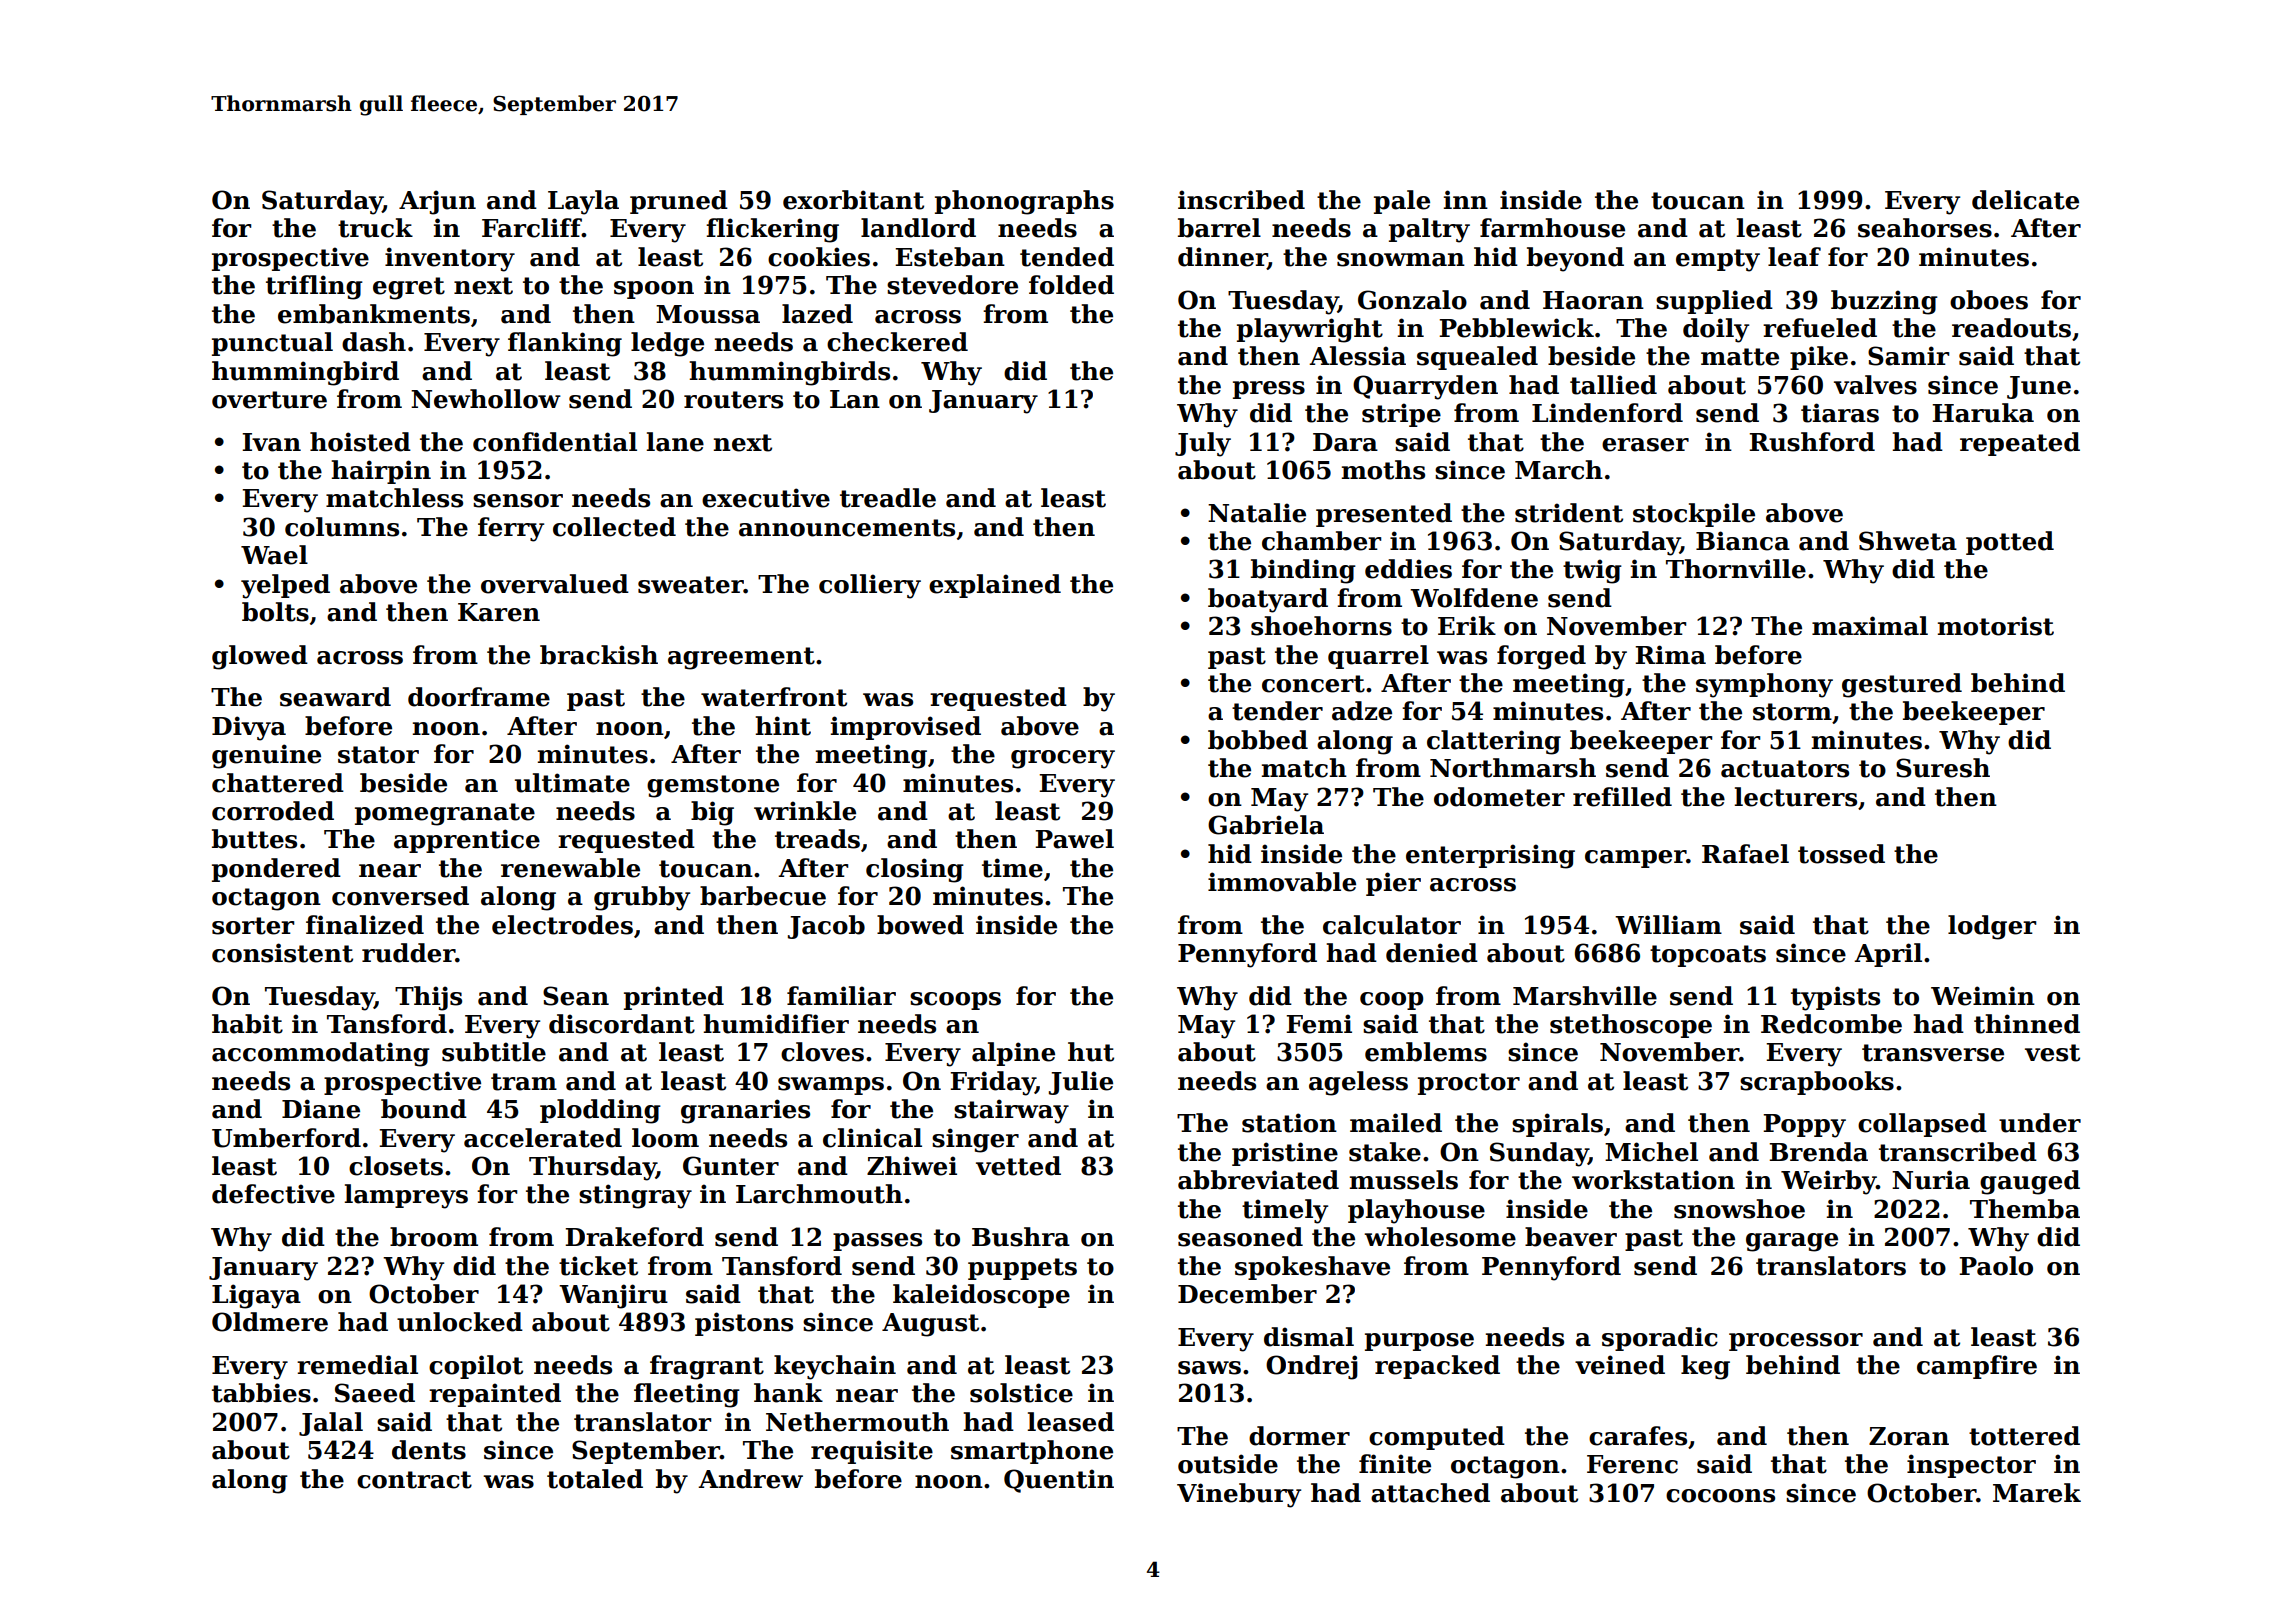 Image resolution: width=2292 pixels, height=1620 pixels. I want to click on contract, so click(414, 1480).
